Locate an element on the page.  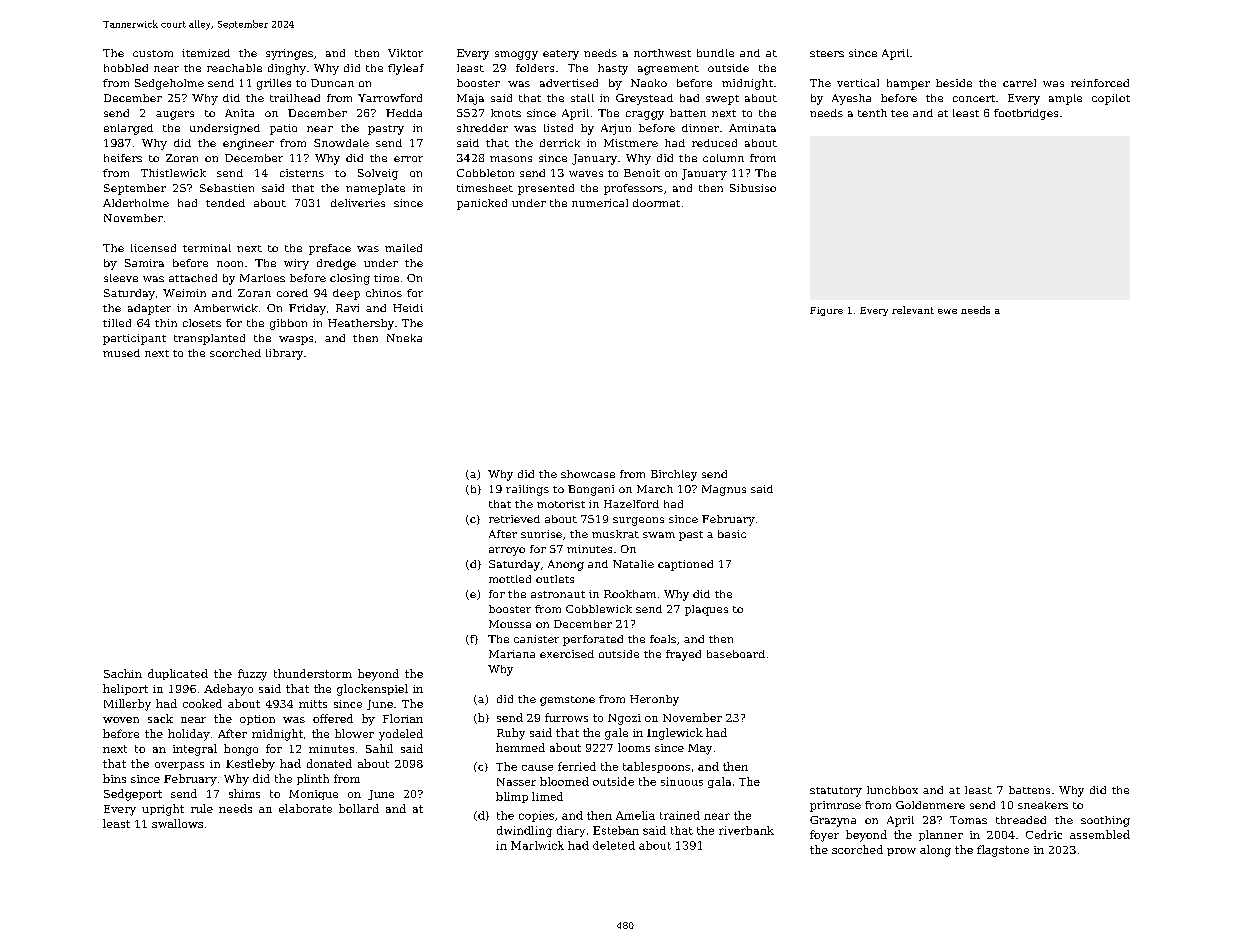
reinforced is located at coordinates (1100, 83).
